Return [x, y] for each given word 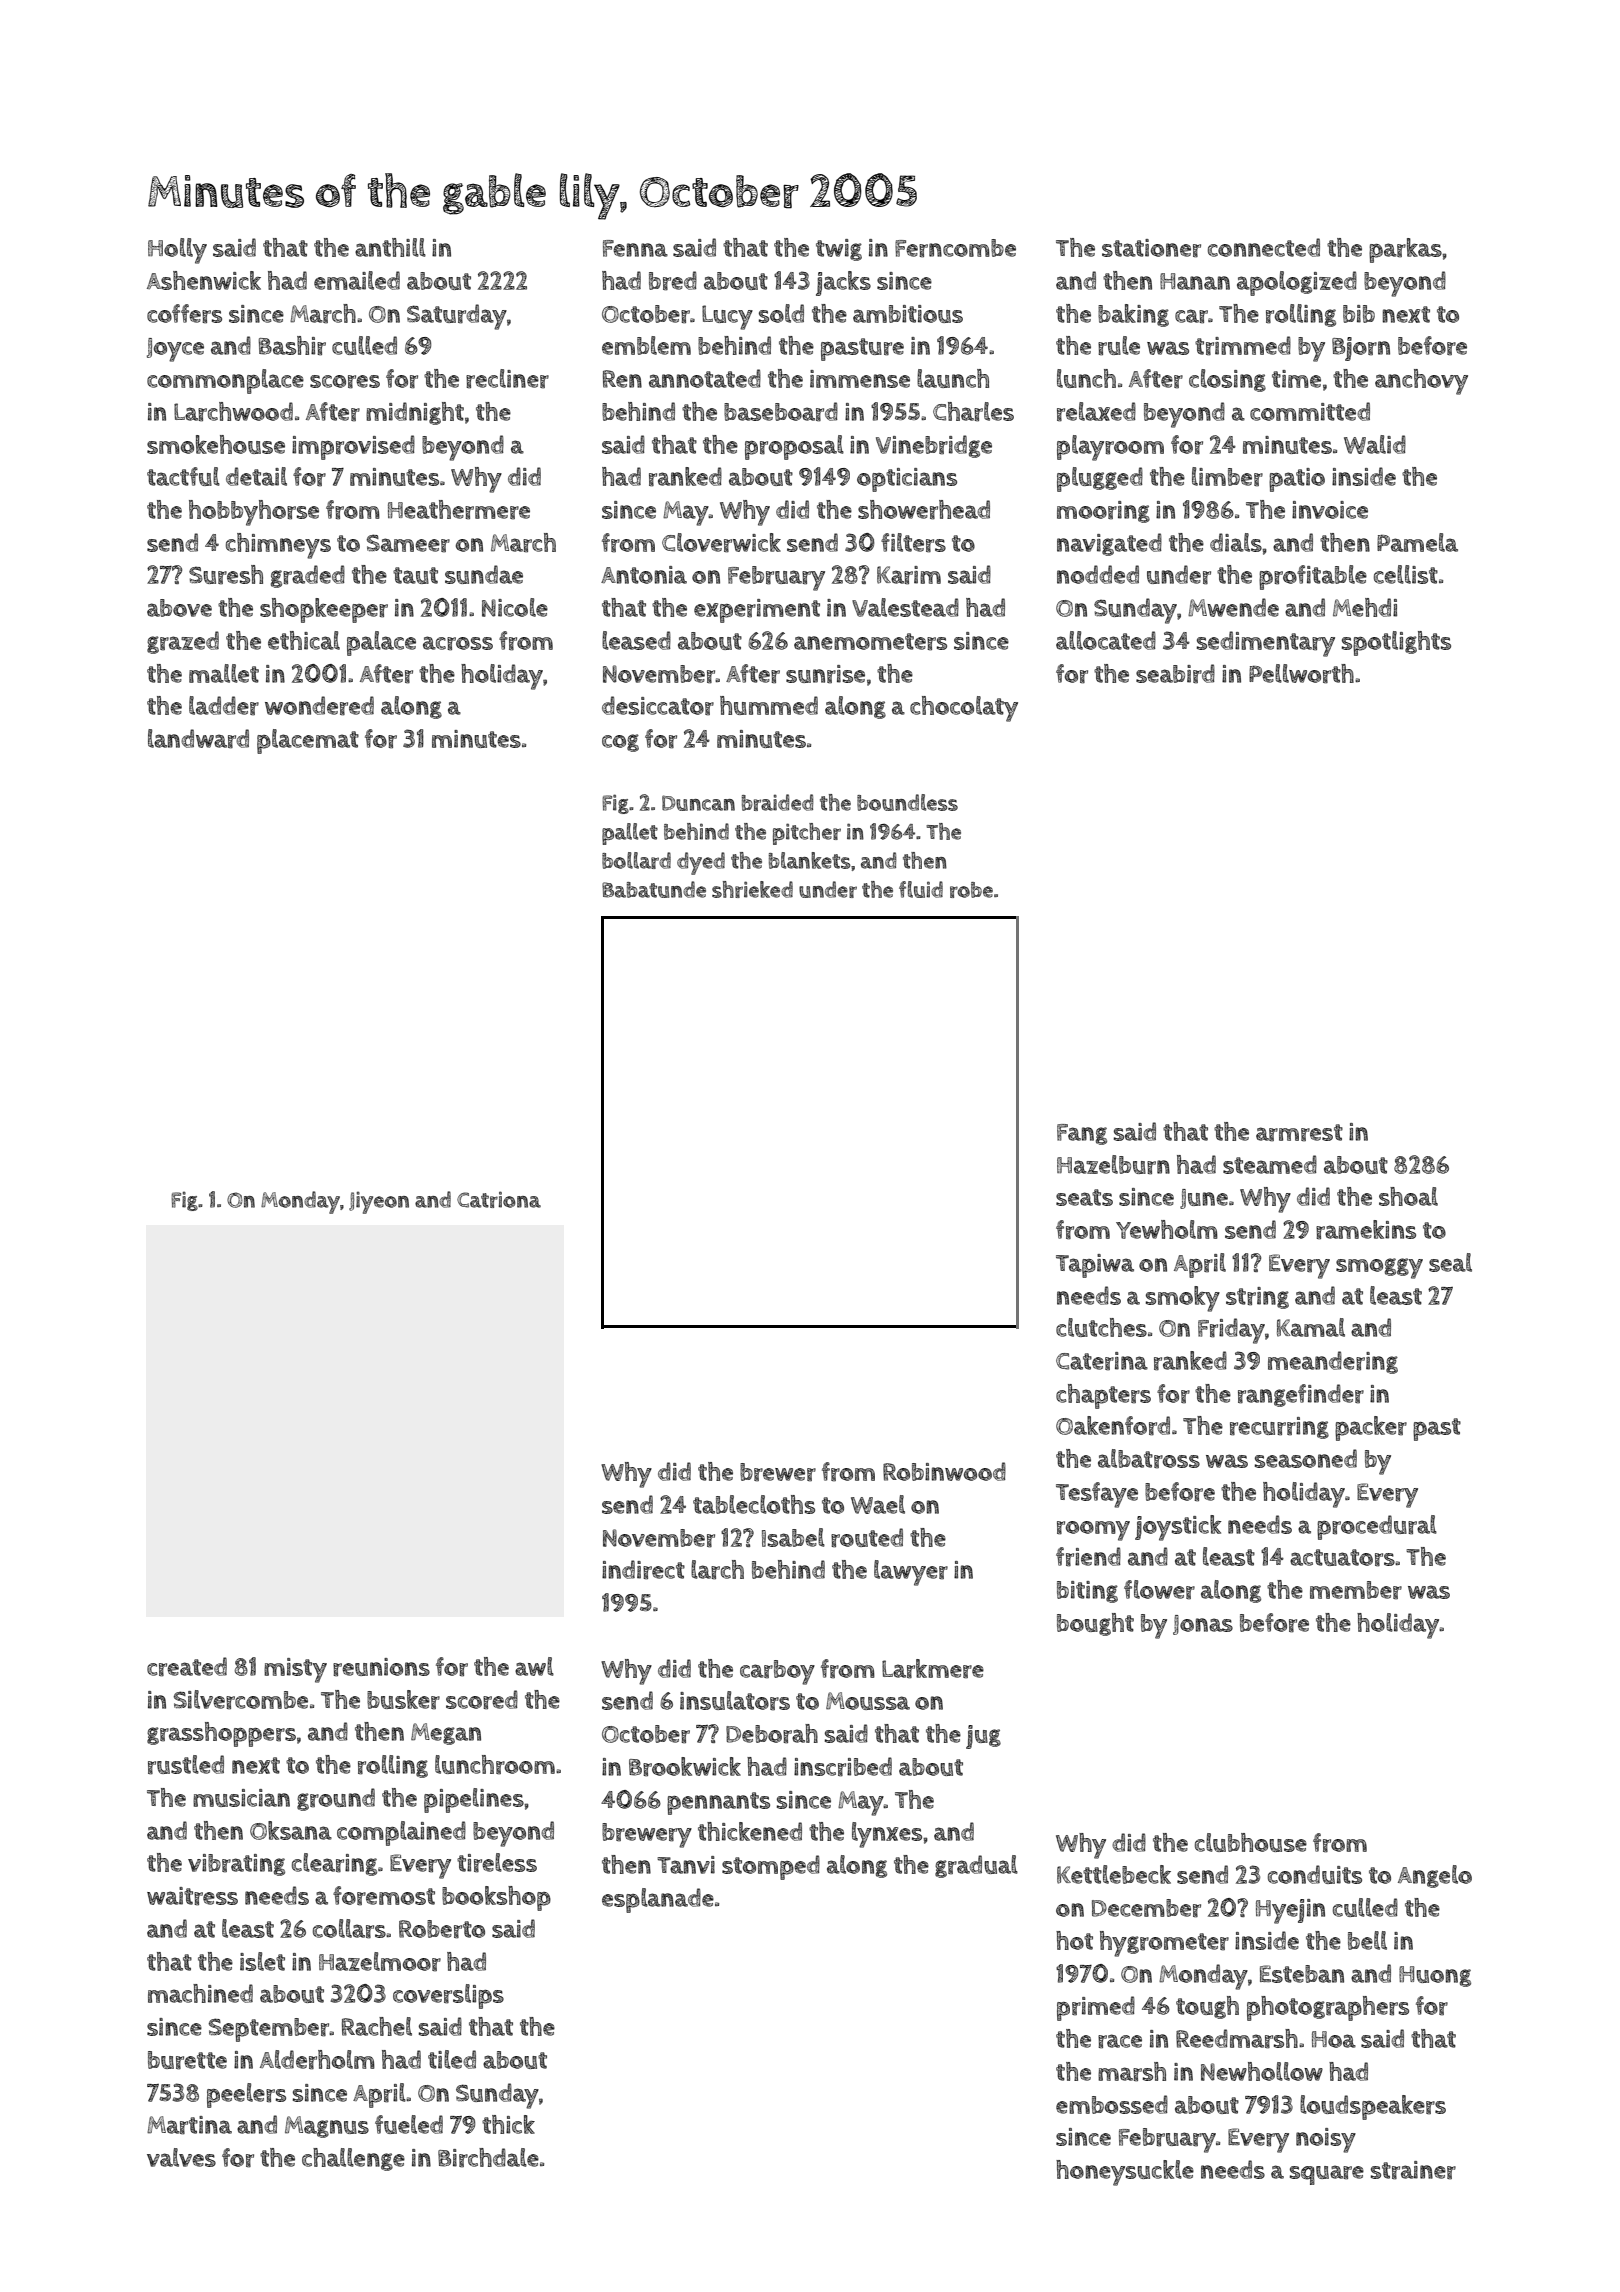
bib [1359, 314]
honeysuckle [1125, 2173]
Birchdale [488, 2158]
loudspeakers [1373, 2107]
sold [781, 313]
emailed [357, 280]
